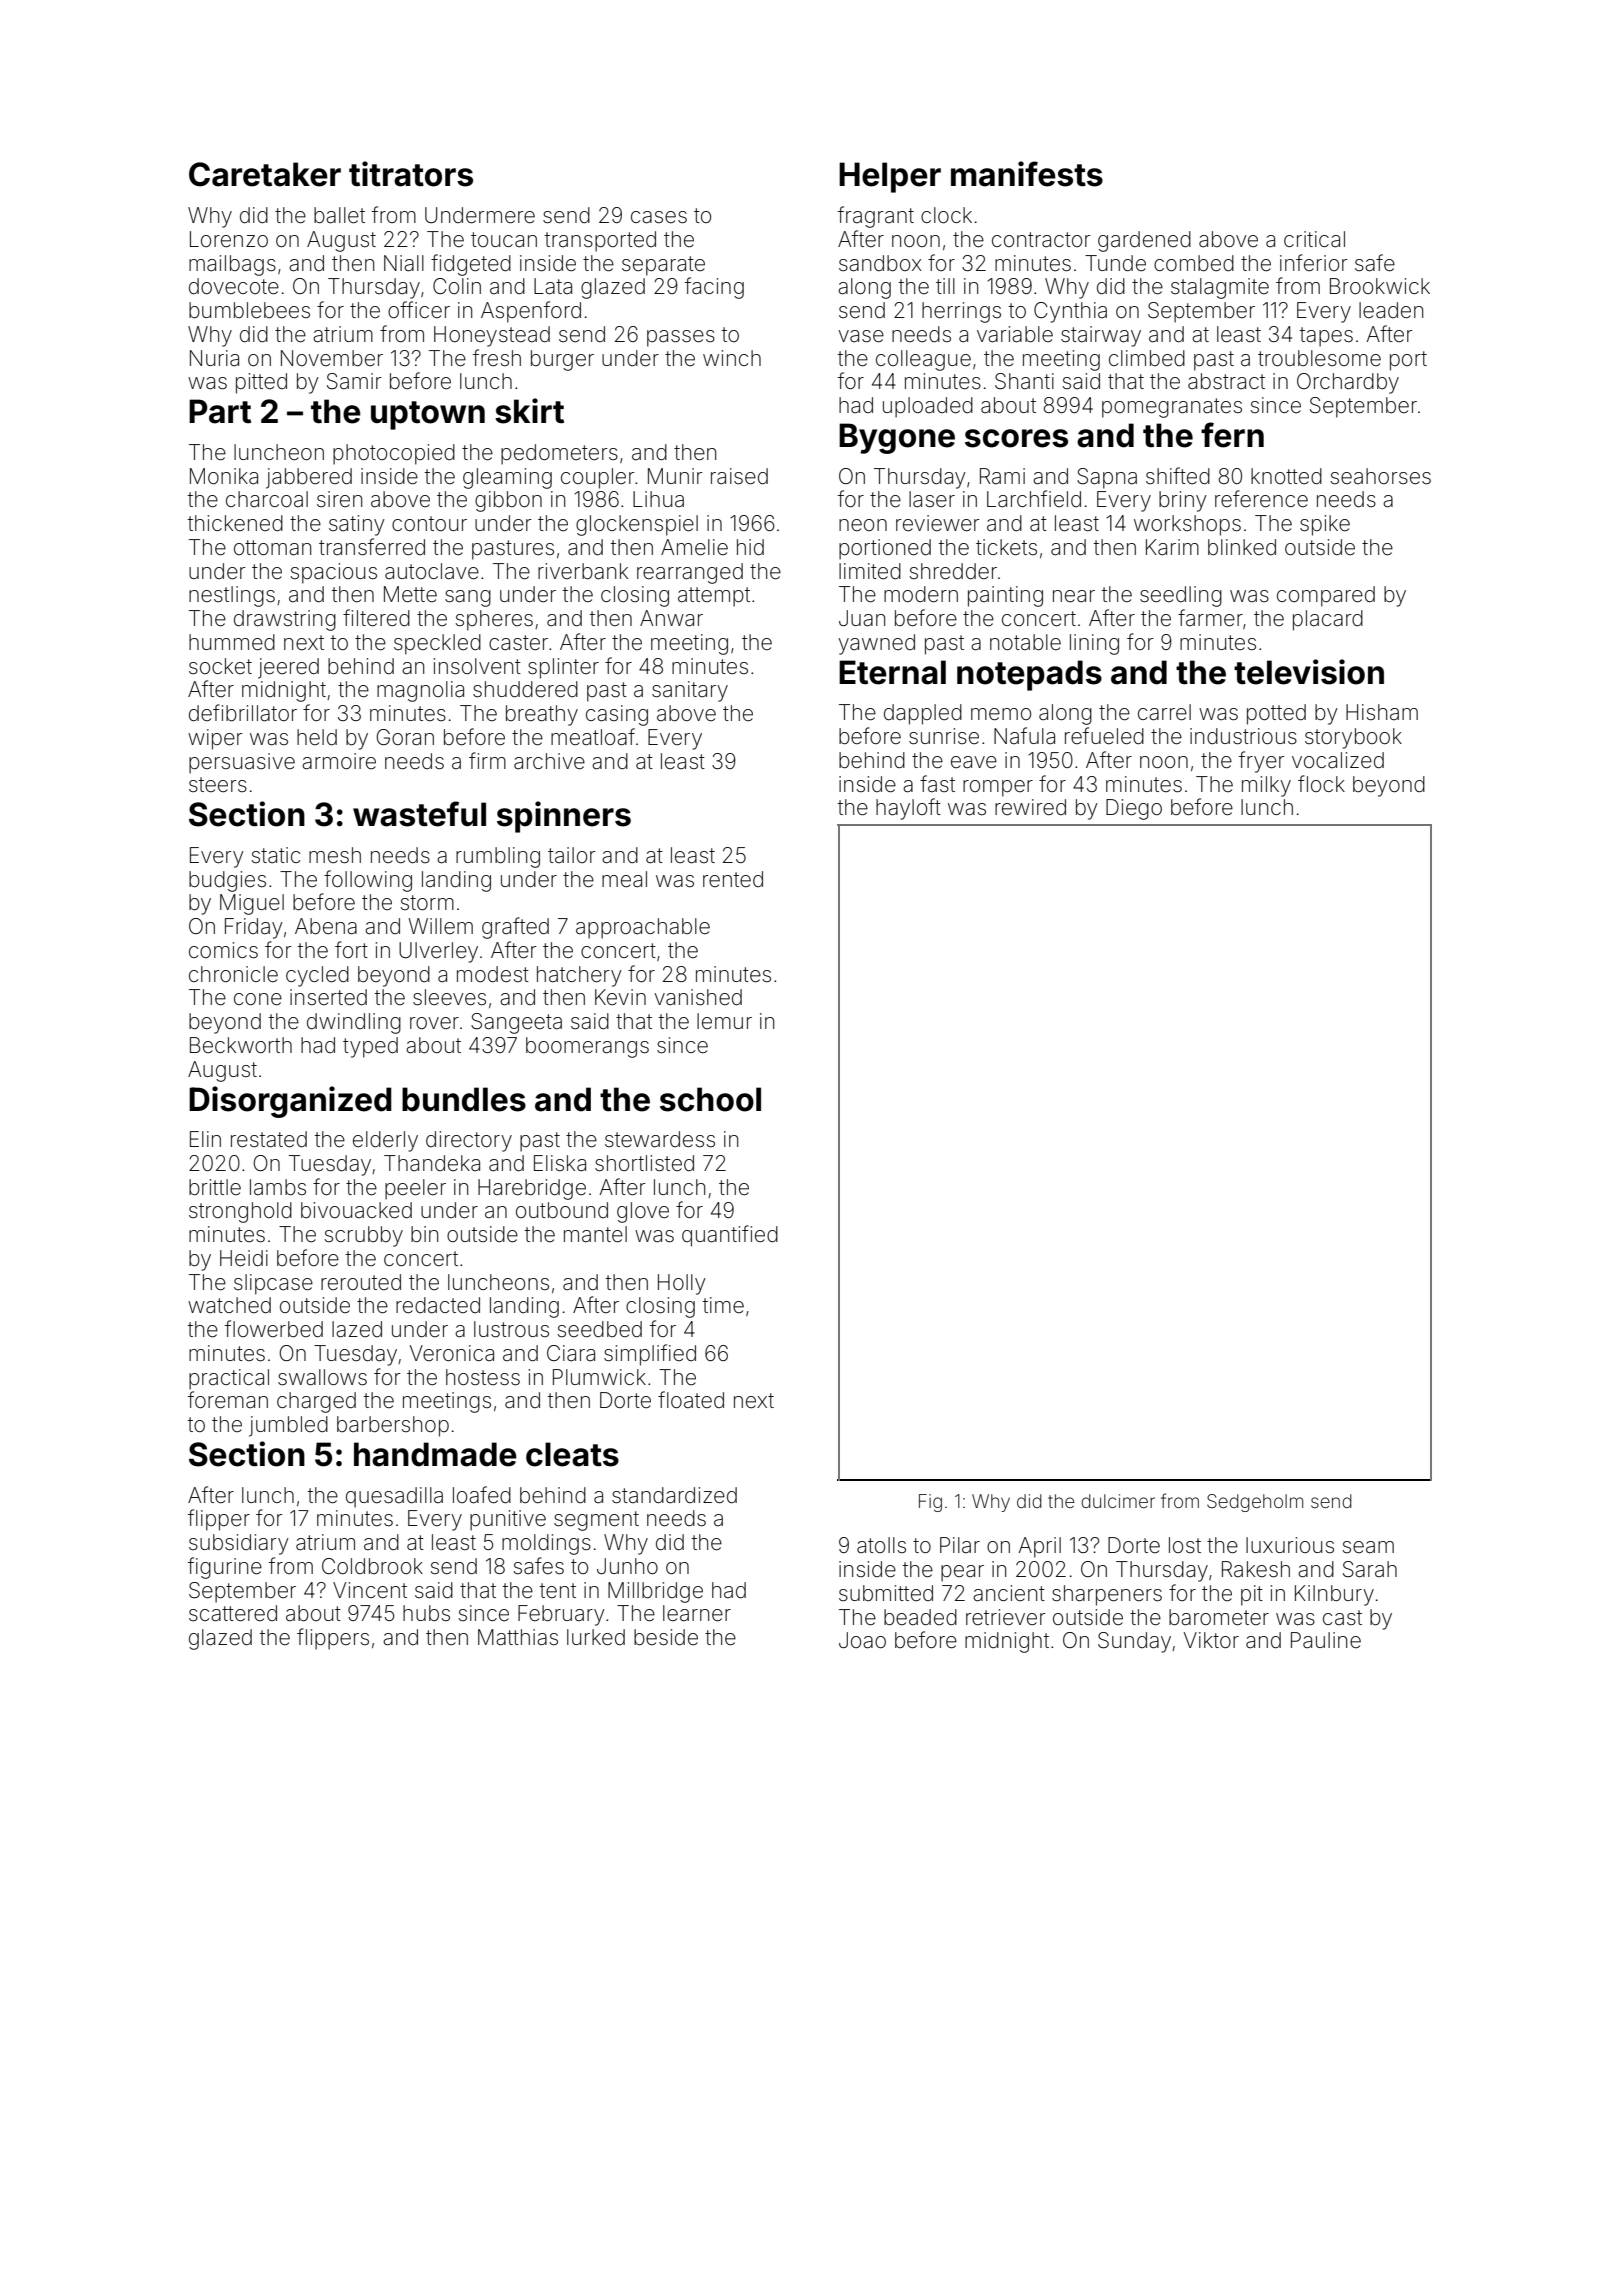  Describe the element at coordinates (974, 762) in the image. I see `eave` at that location.
